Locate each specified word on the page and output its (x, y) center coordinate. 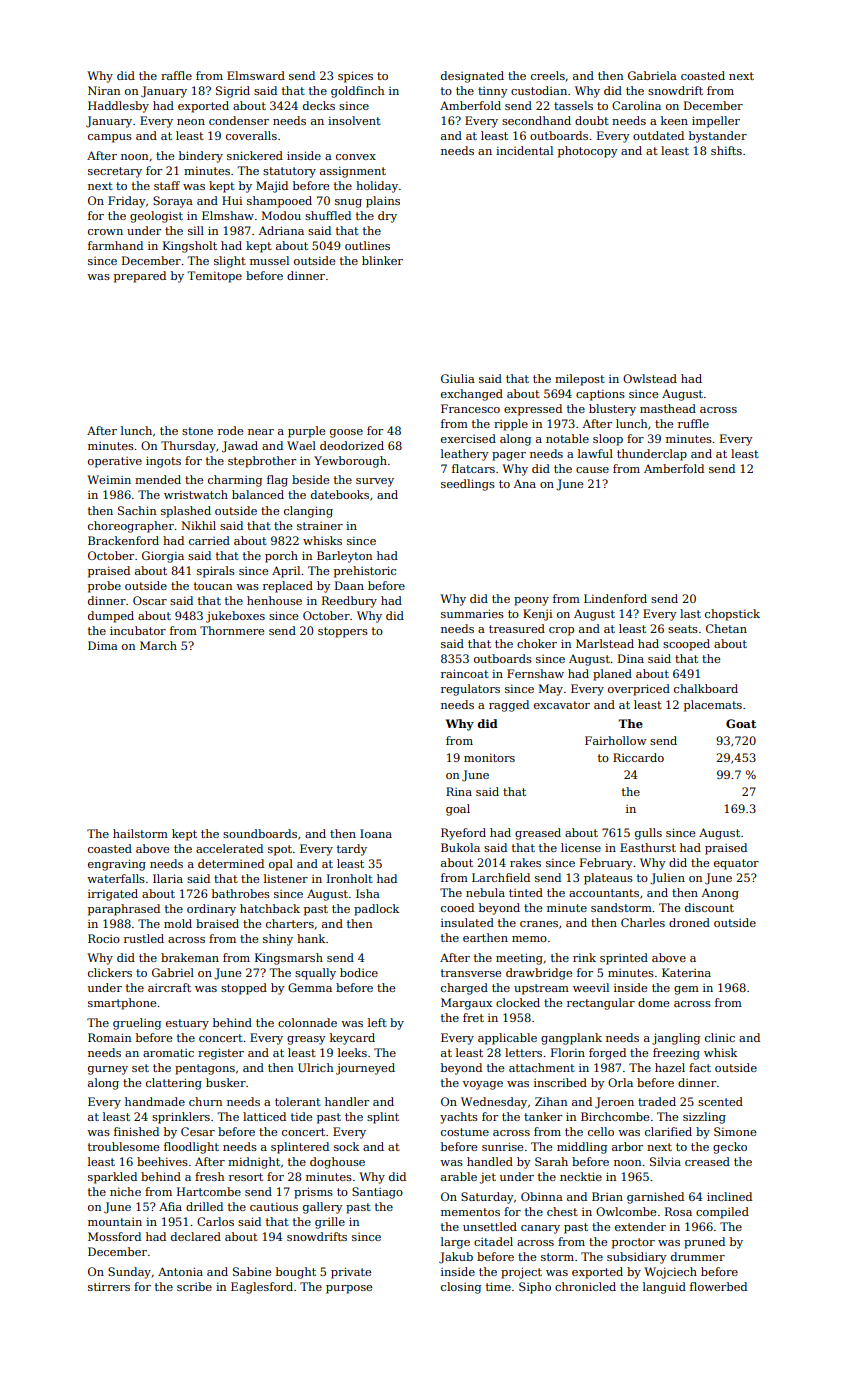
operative (115, 462)
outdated (658, 135)
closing (461, 1288)
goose (346, 433)
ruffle (693, 423)
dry (387, 217)
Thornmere (232, 630)
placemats (713, 706)
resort (246, 1177)
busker (226, 1082)
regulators (470, 690)
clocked (518, 1002)
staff (167, 185)
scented (720, 1101)
